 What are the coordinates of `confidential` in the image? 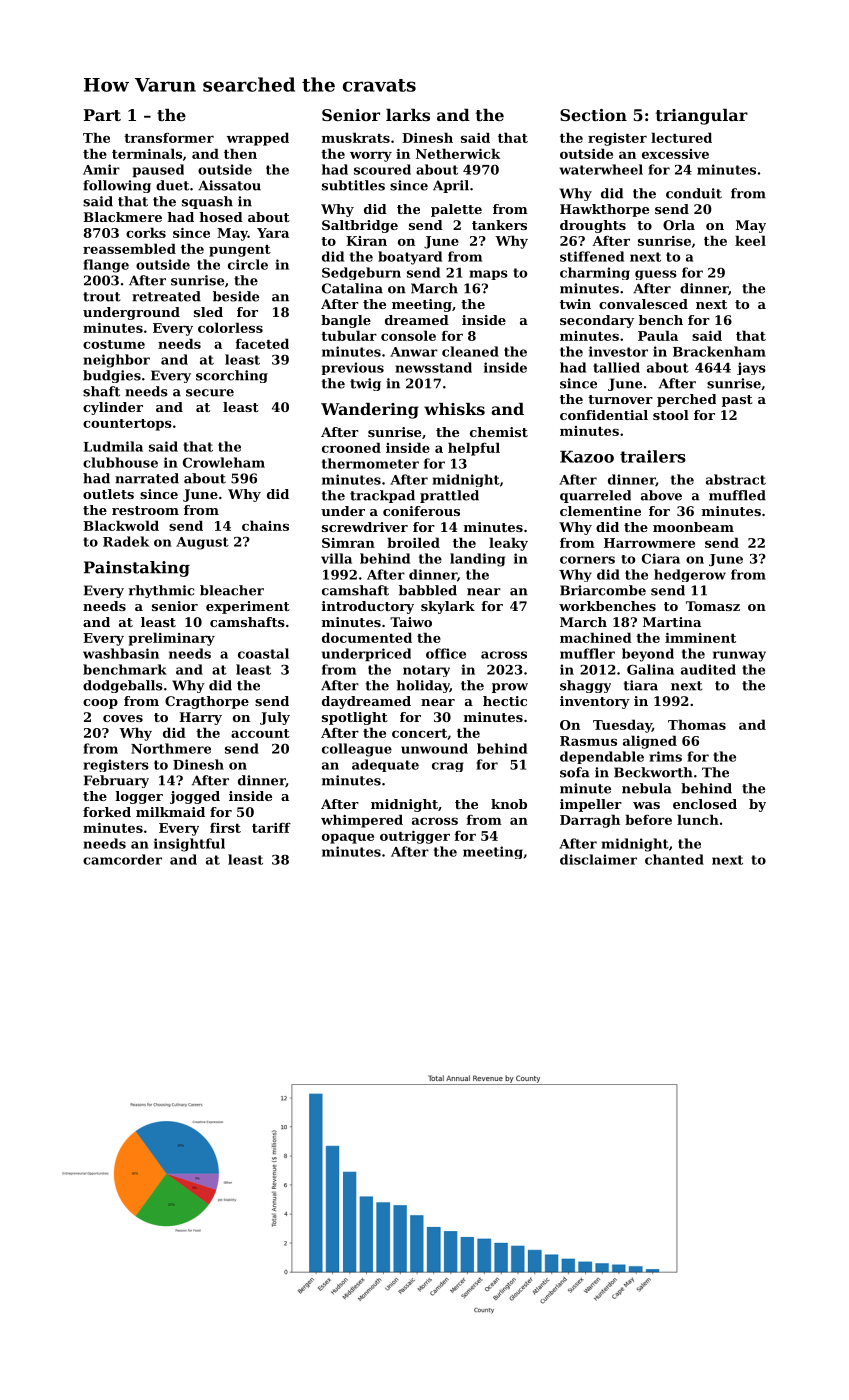 It's located at (604, 415).
